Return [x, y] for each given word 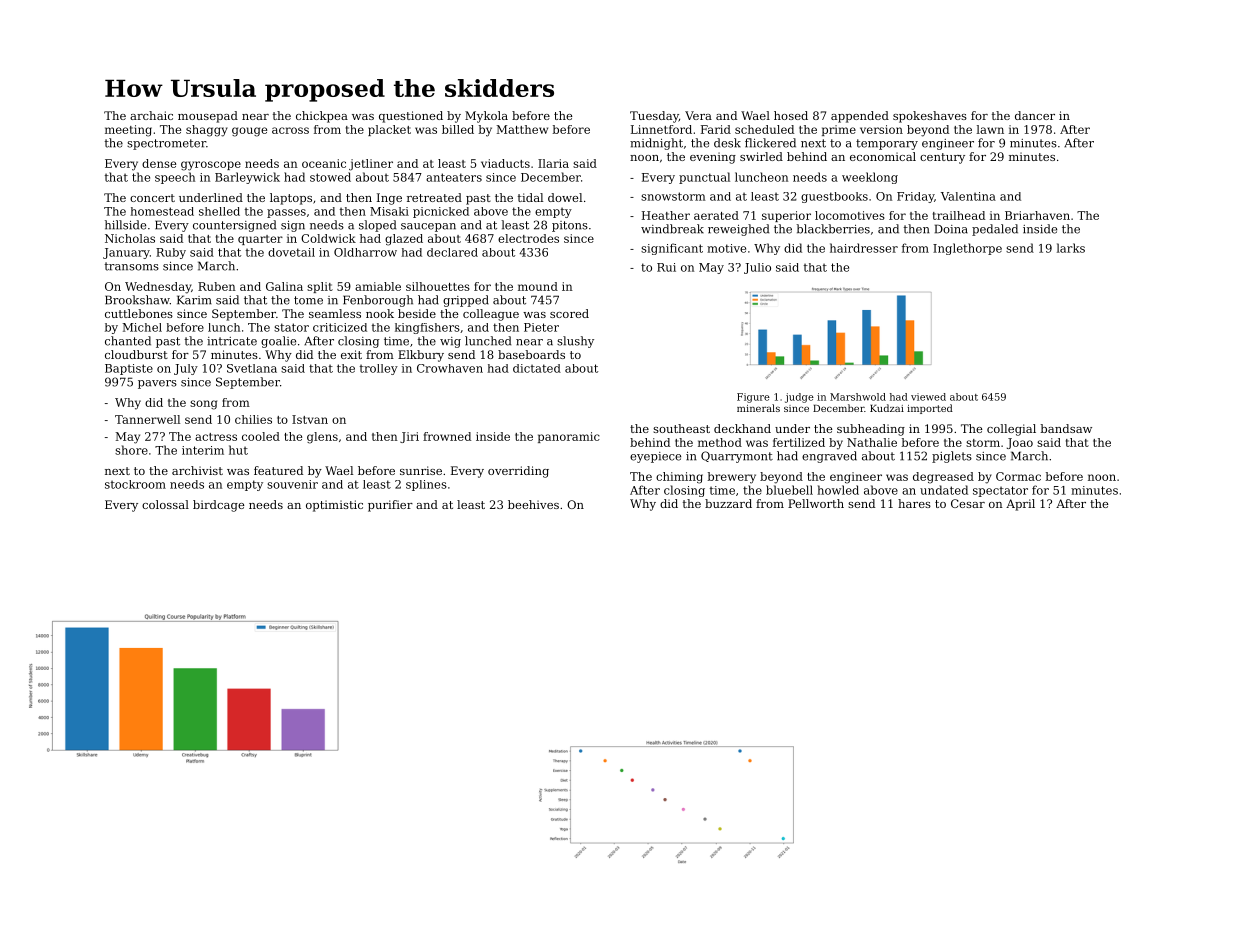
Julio [757, 268]
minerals [758, 408]
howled [838, 490]
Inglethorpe [967, 249]
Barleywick [247, 178]
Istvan [310, 419]
